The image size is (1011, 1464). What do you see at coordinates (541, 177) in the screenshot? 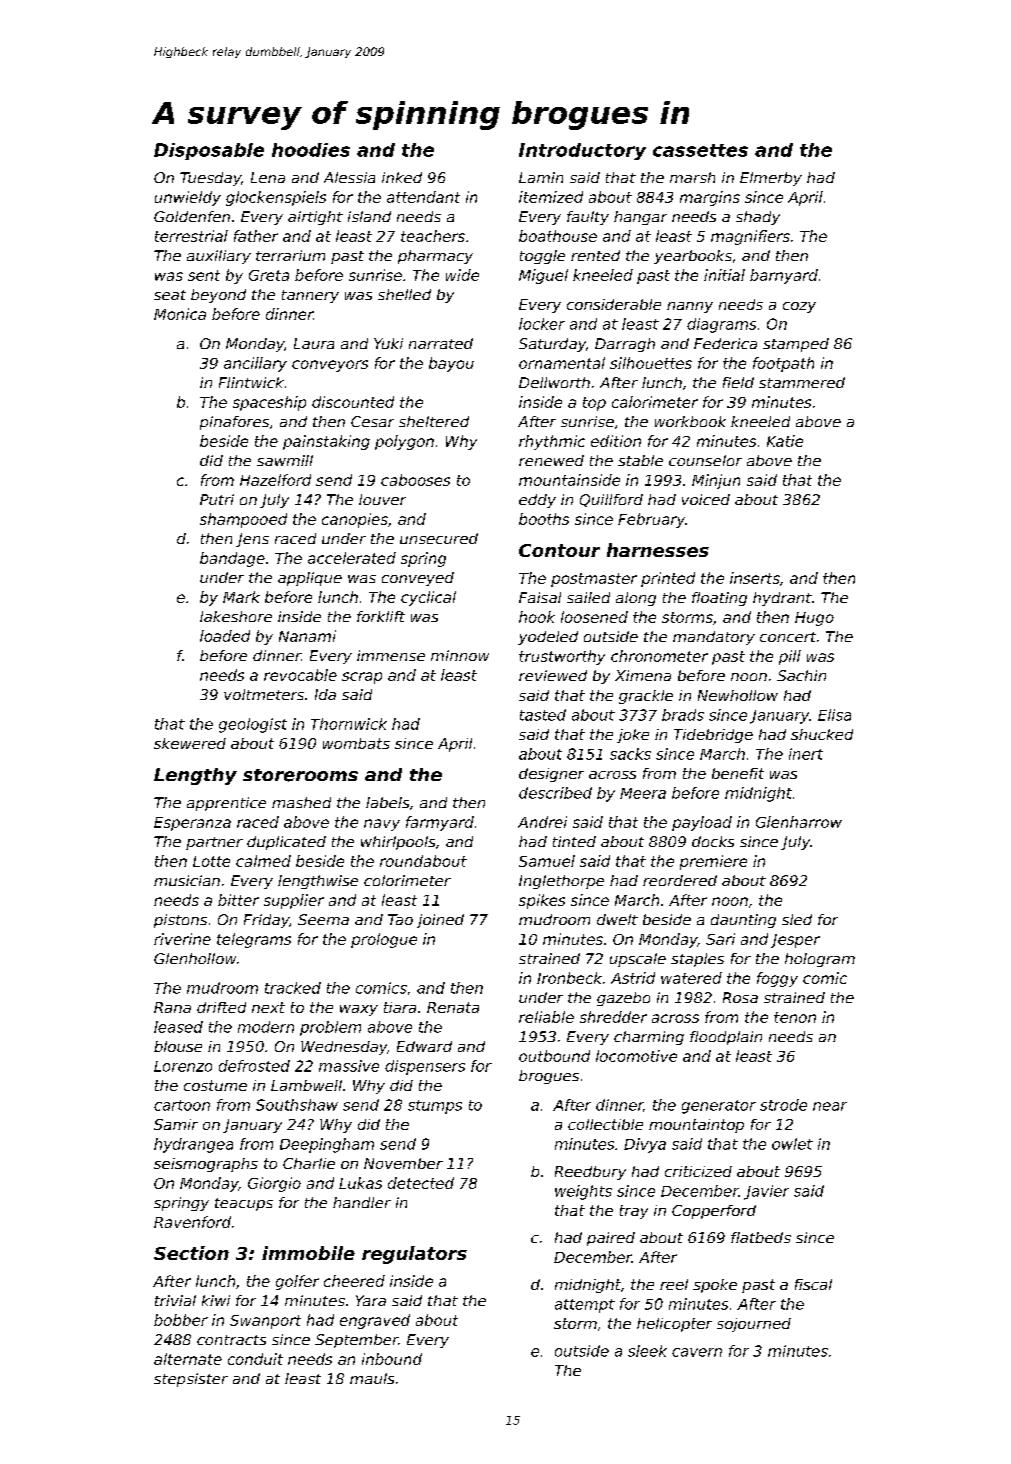
I see `Lamin` at bounding box center [541, 177].
